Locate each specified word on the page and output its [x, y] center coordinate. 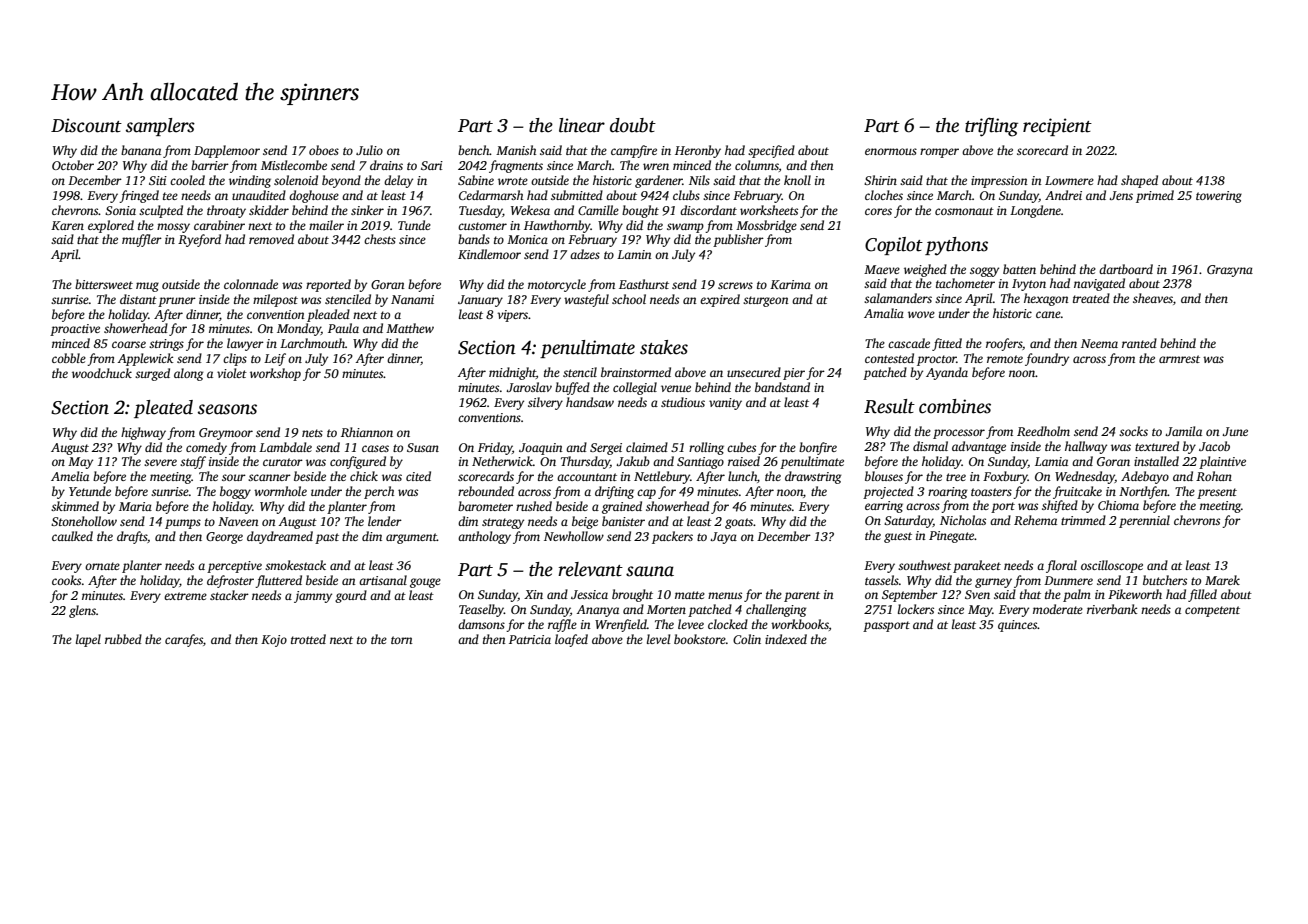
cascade [909, 343]
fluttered [278, 581]
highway [143, 433]
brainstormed [636, 372]
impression [999, 182]
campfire [634, 151]
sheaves [1153, 298]
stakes [664, 347]
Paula [343, 328]
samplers [160, 127]
